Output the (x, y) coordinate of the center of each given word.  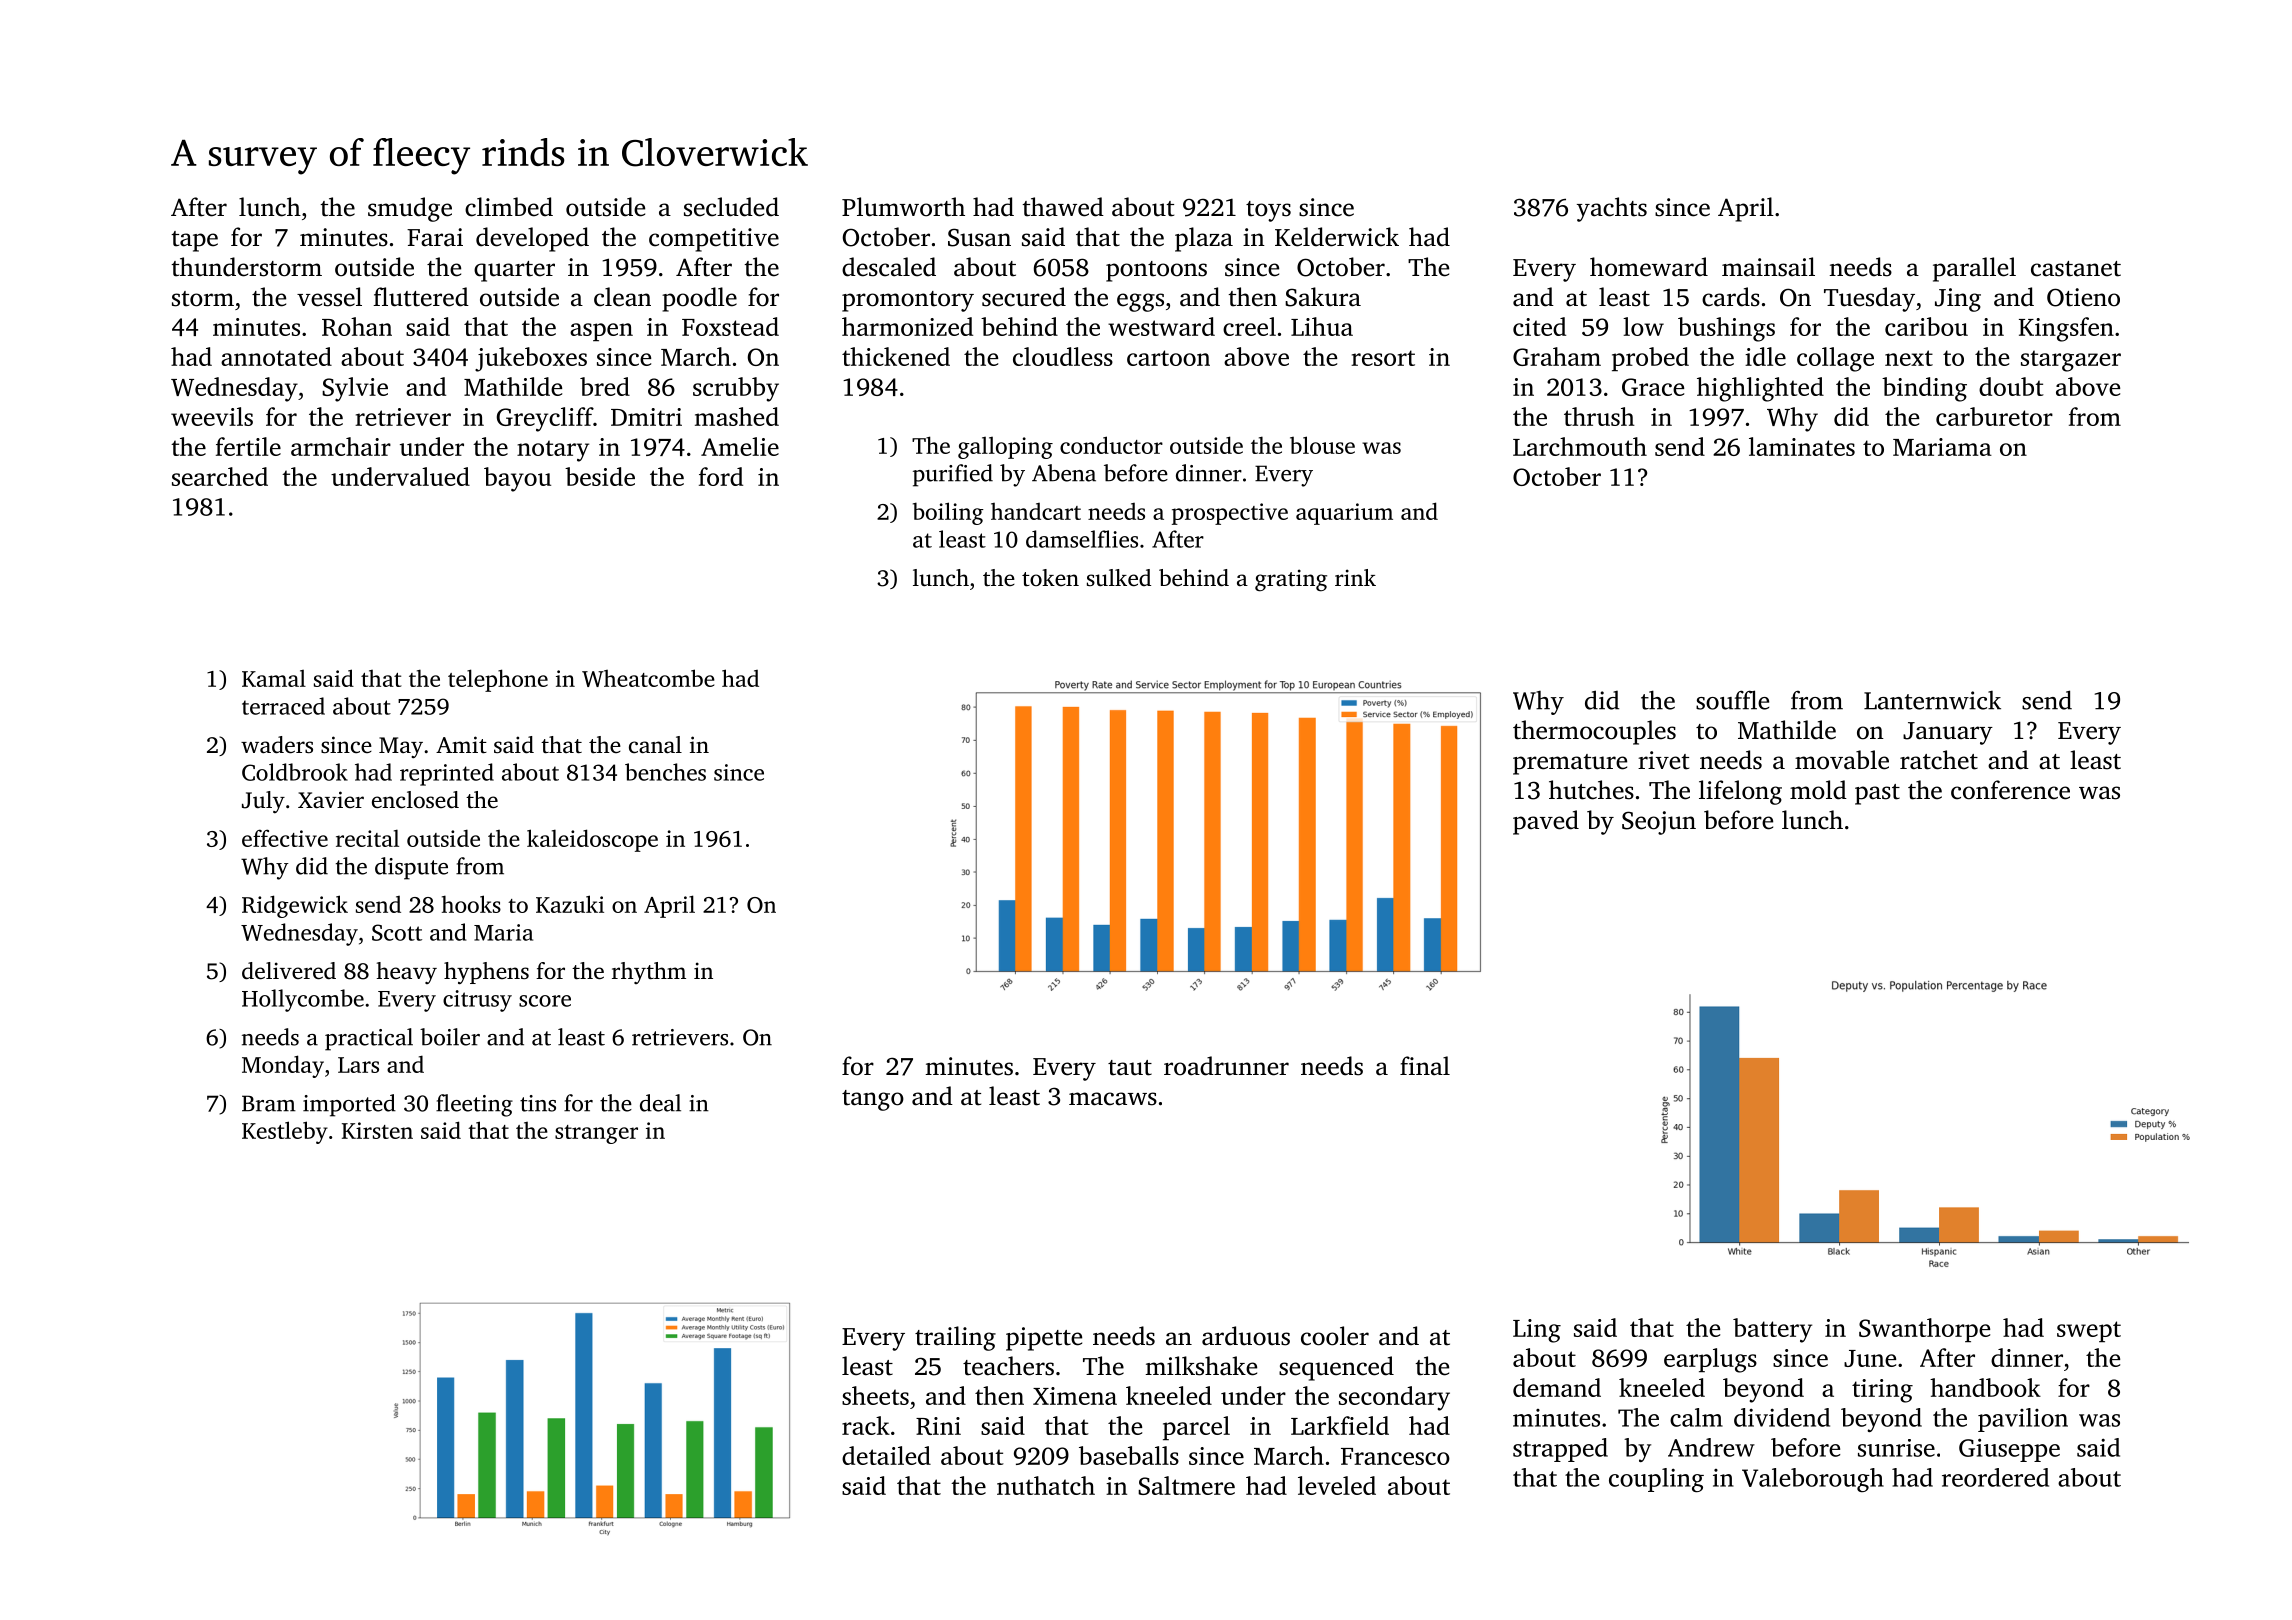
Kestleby (285, 1132)
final (1425, 1066)
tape (194, 241)
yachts (1612, 209)
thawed (1063, 207)
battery (1772, 1330)
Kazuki (570, 904)
